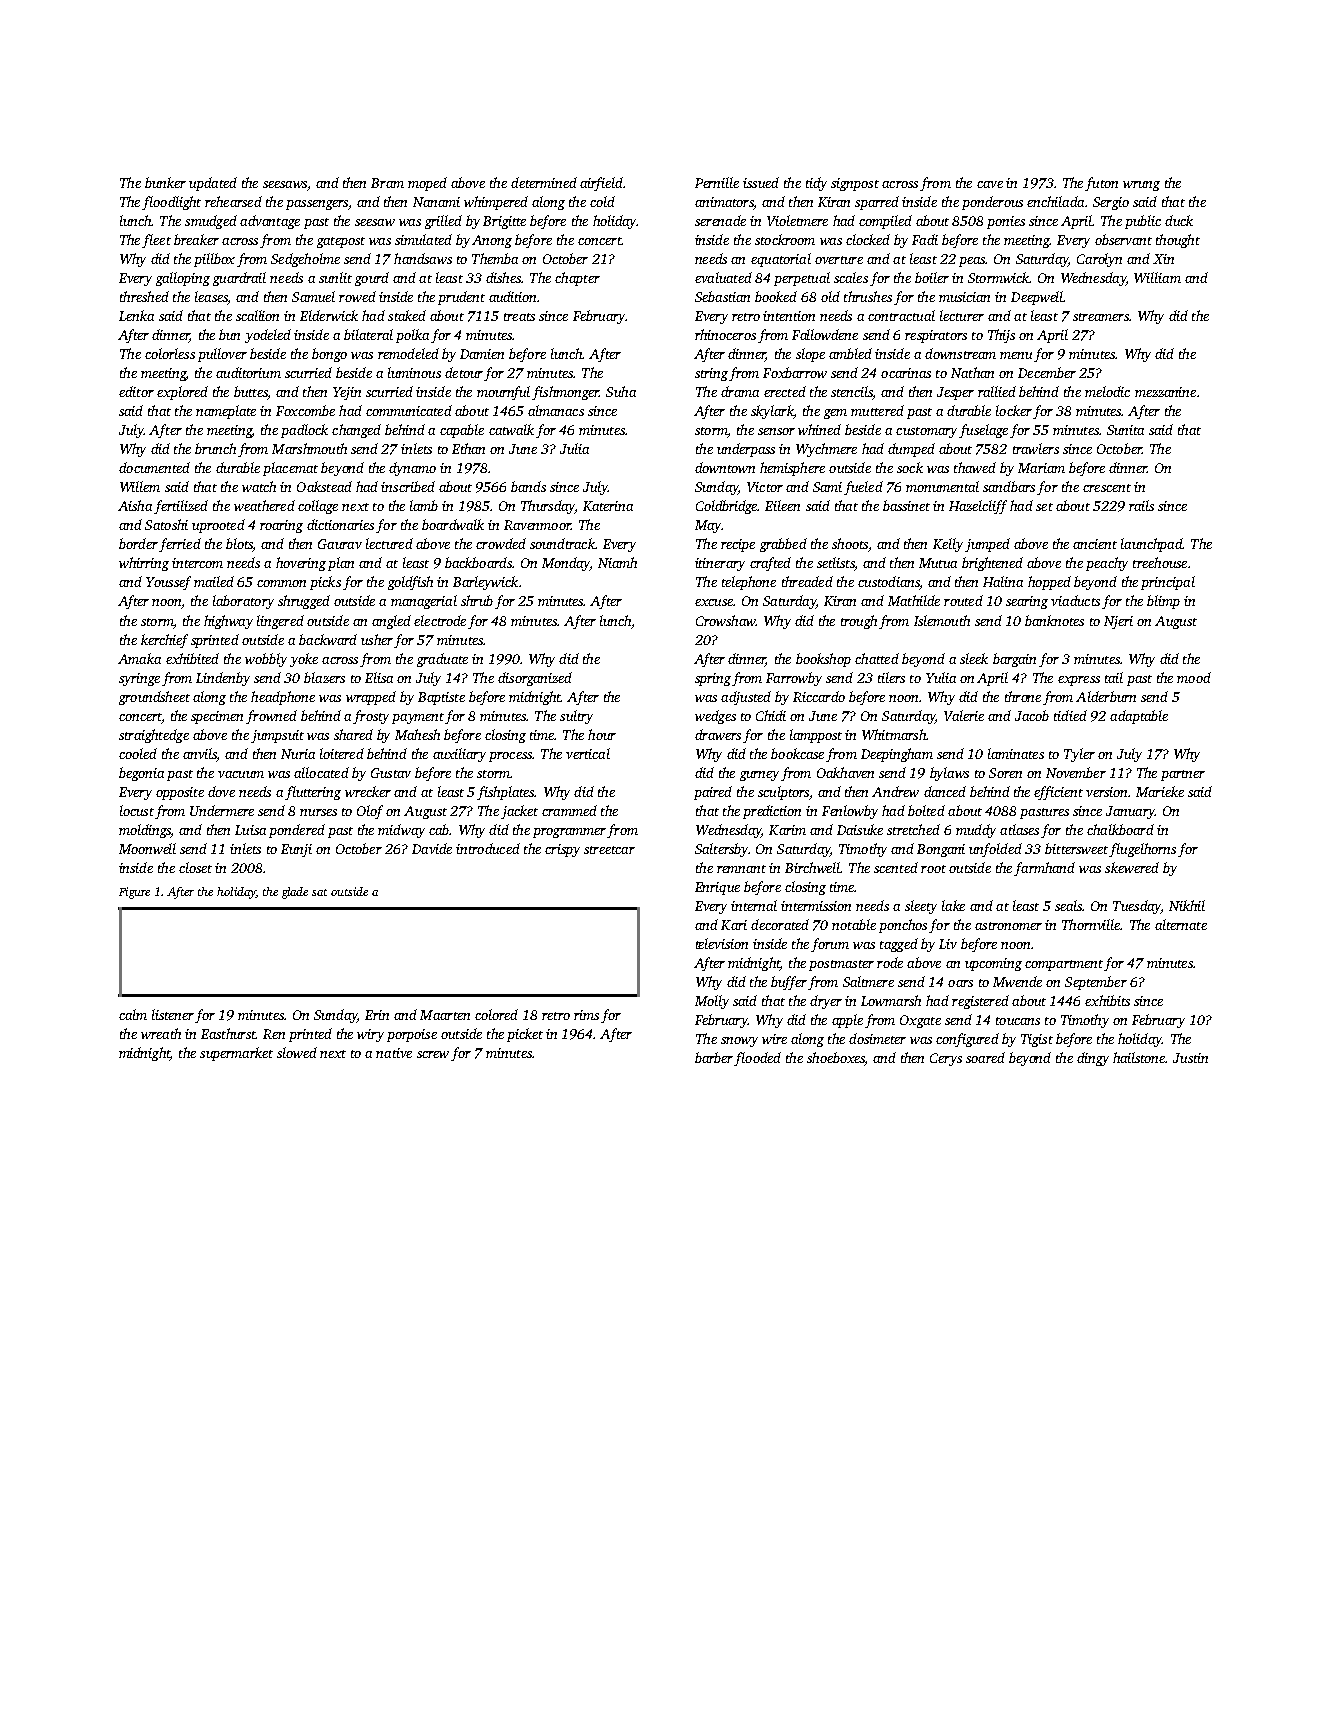  What do you see at coordinates (165, 182) in the image?
I see `bunker` at bounding box center [165, 182].
